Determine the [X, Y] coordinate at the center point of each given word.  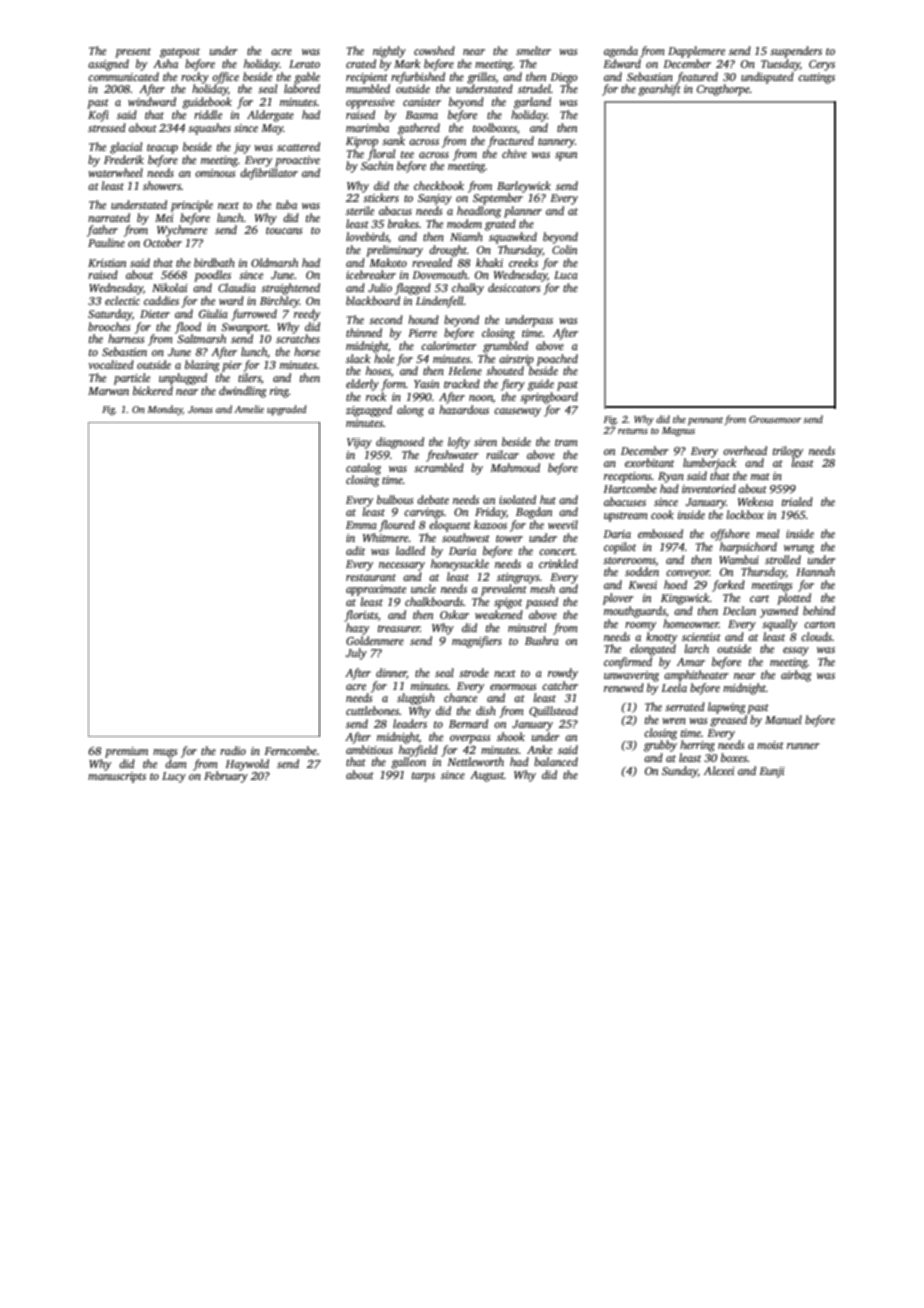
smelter [533, 50]
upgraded [287, 410]
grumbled [505, 347]
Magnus [678, 432]
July [356, 654]
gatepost [180, 53]
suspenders [796, 52]
